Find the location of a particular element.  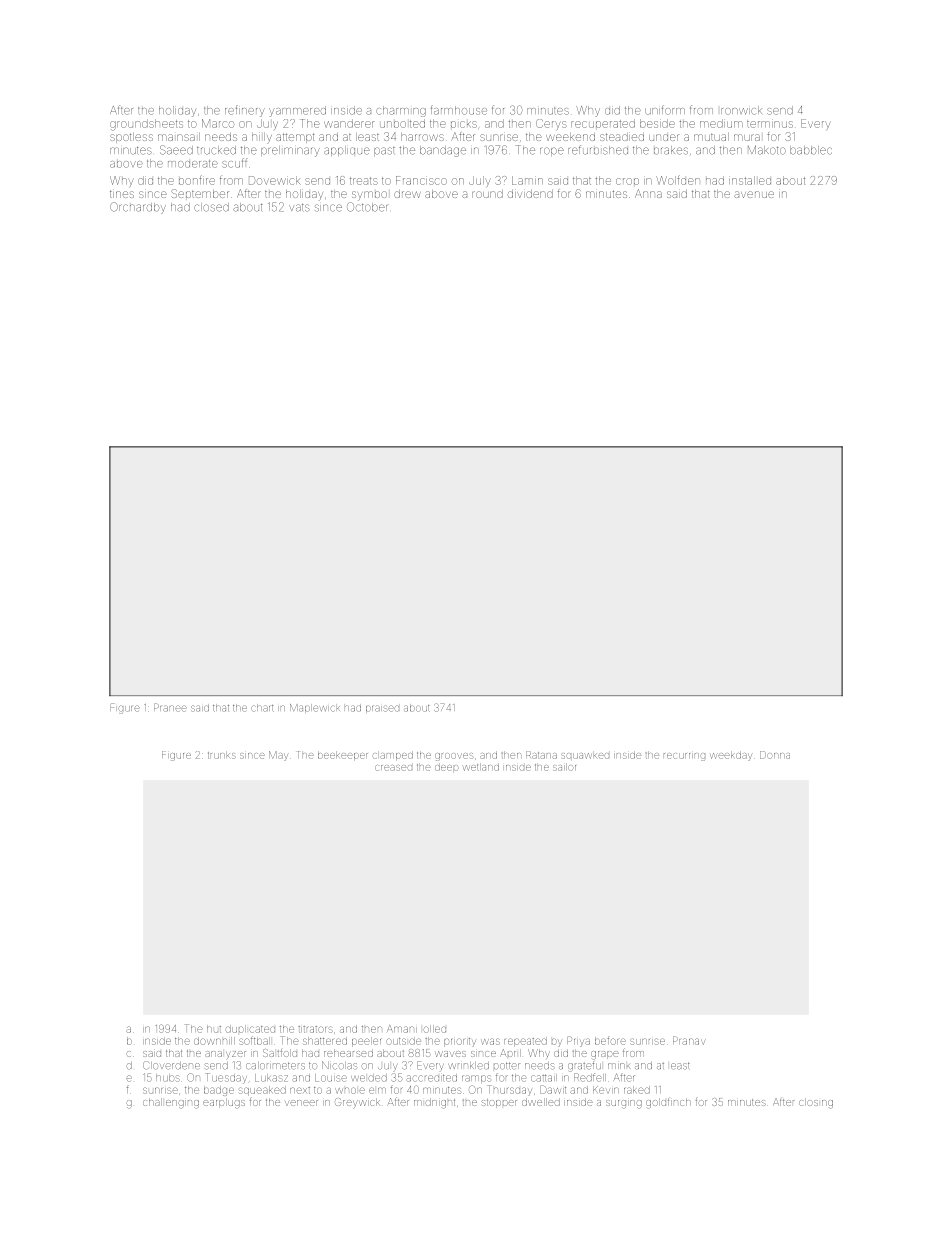

avenue is located at coordinates (754, 194).
